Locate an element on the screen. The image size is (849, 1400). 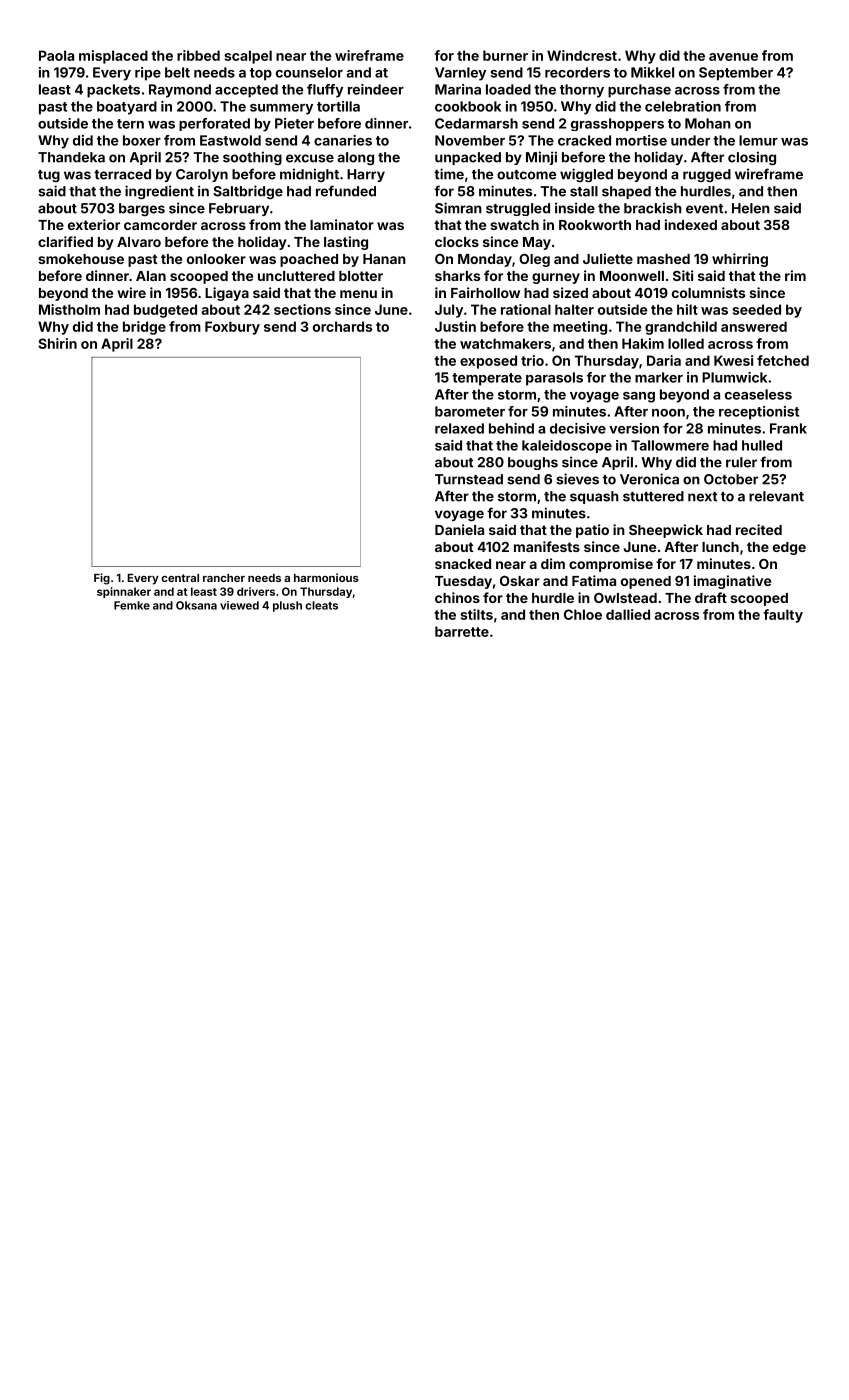
Femke is located at coordinates (132, 605).
